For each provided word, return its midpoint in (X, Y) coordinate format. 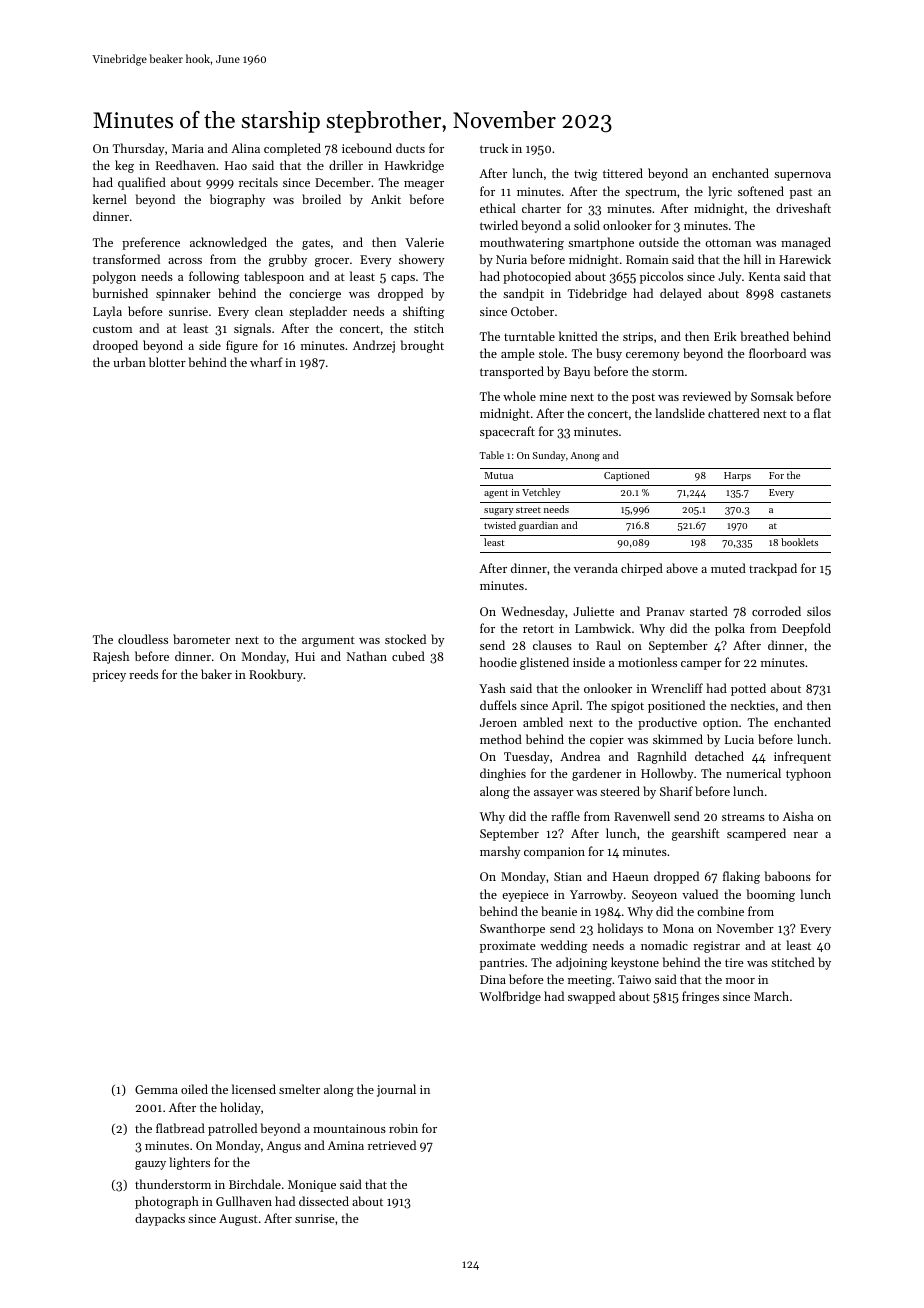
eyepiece (525, 896)
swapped (591, 997)
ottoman (728, 243)
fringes (700, 997)
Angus (284, 1147)
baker (216, 674)
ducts (410, 148)
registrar (716, 947)
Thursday (138, 149)
